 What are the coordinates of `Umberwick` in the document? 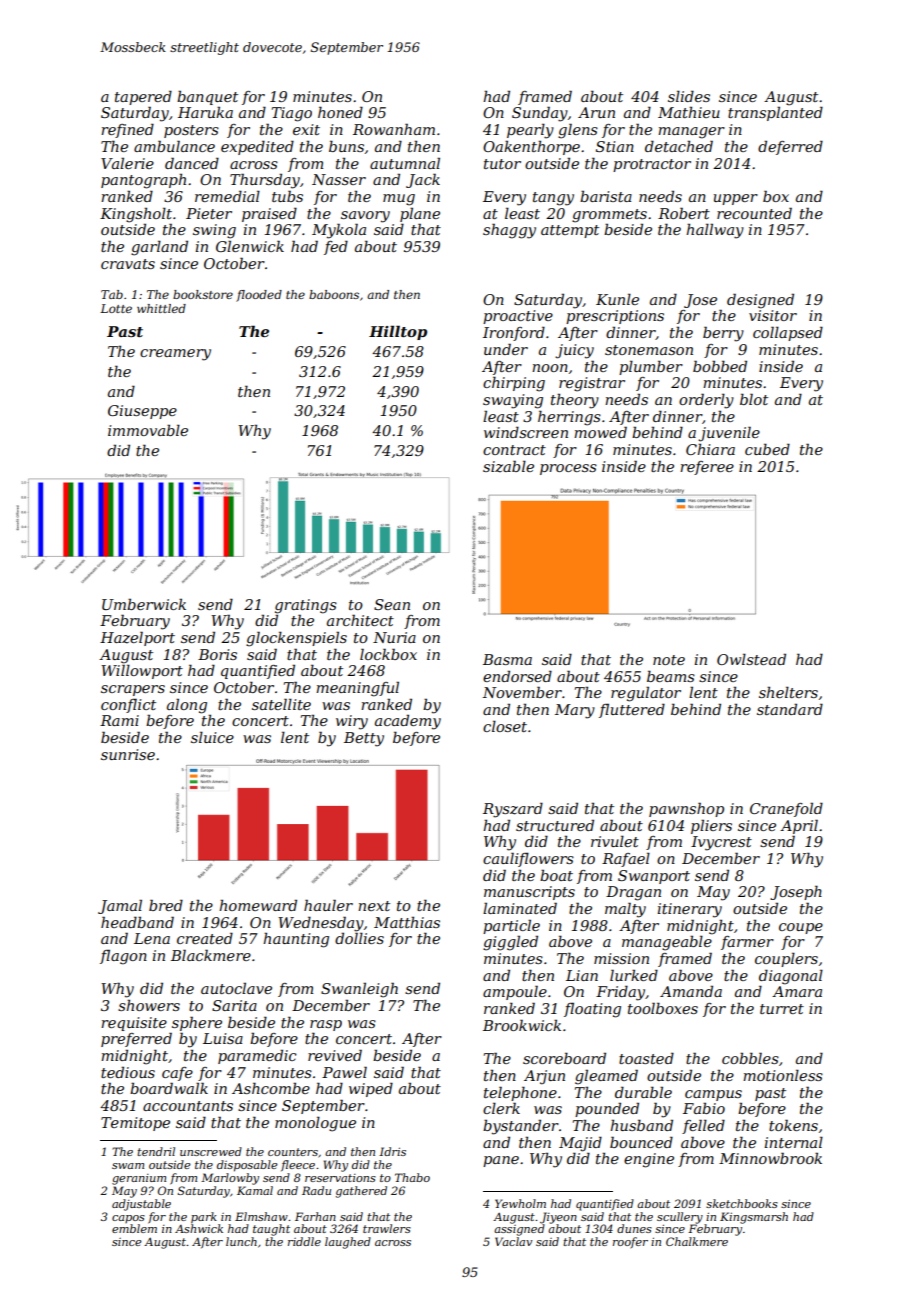 It's located at (144, 604).
